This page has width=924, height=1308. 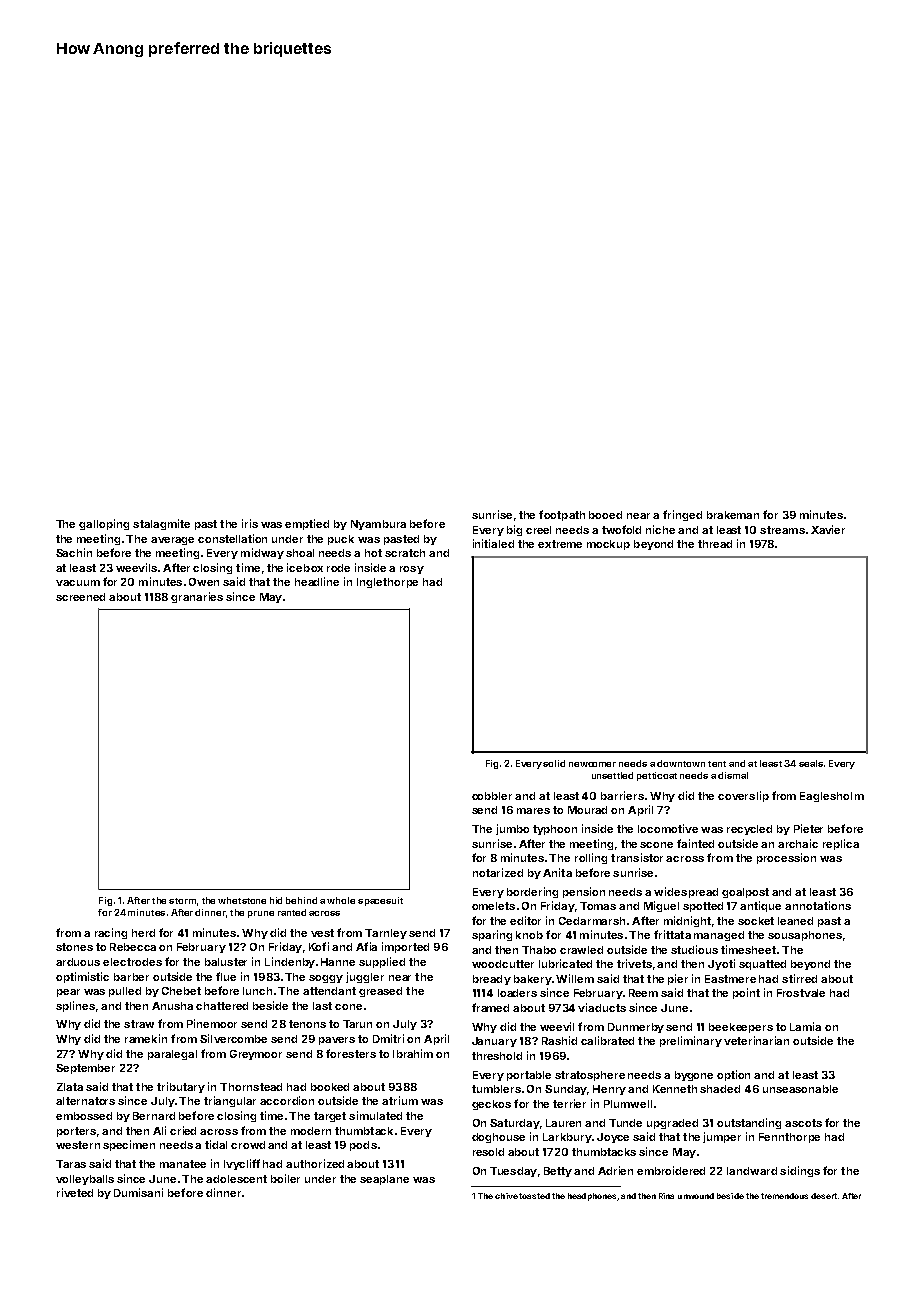 What do you see at coordinates (682, 515) in the page?
I see `fringed` at bounding box center [682, 515].
